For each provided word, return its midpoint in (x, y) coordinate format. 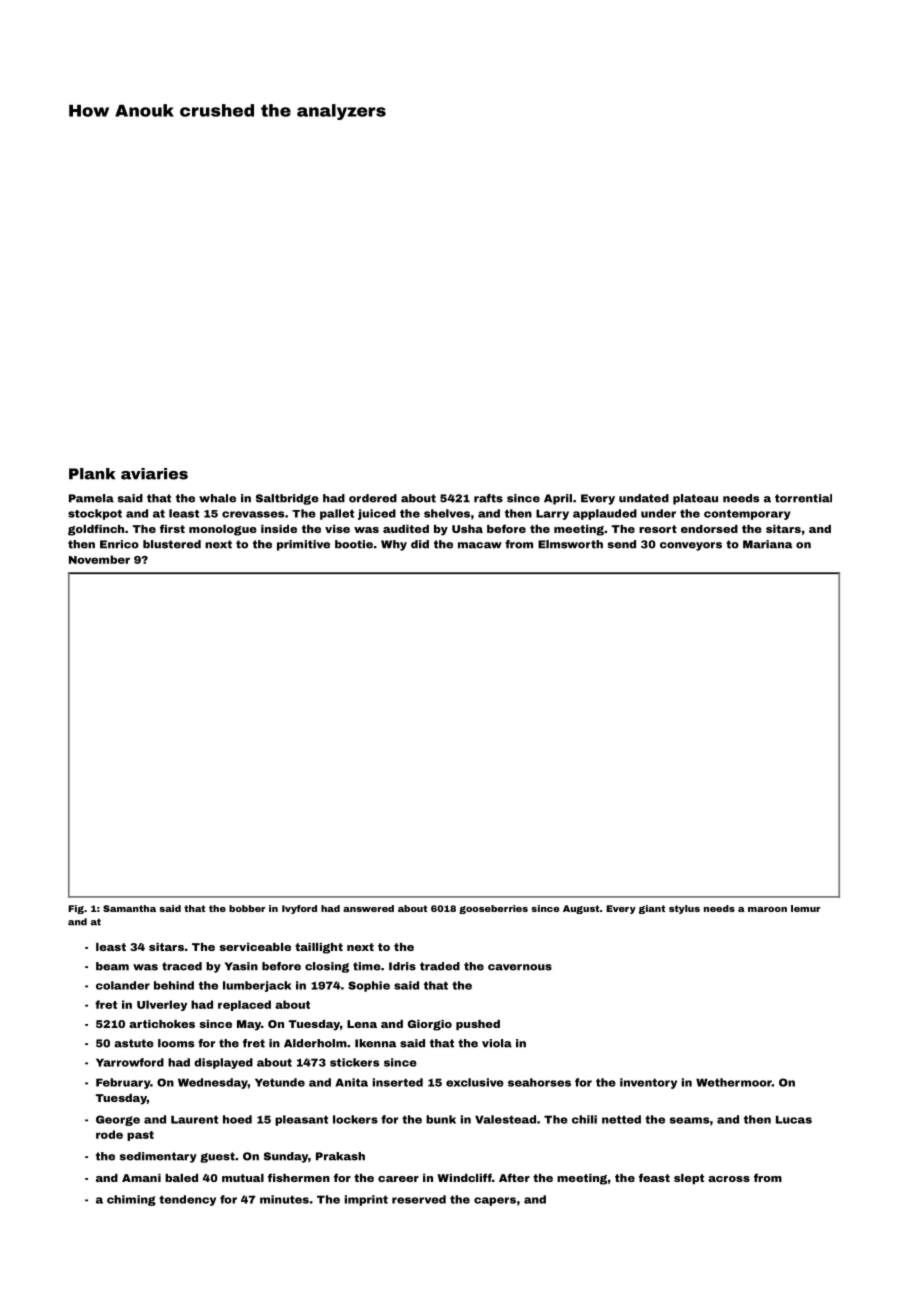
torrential (803, 498)
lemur (805, 908)
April (558, 499)
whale (217, 498)
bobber (247, 908)
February (123, 1083)
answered (368, 908)
